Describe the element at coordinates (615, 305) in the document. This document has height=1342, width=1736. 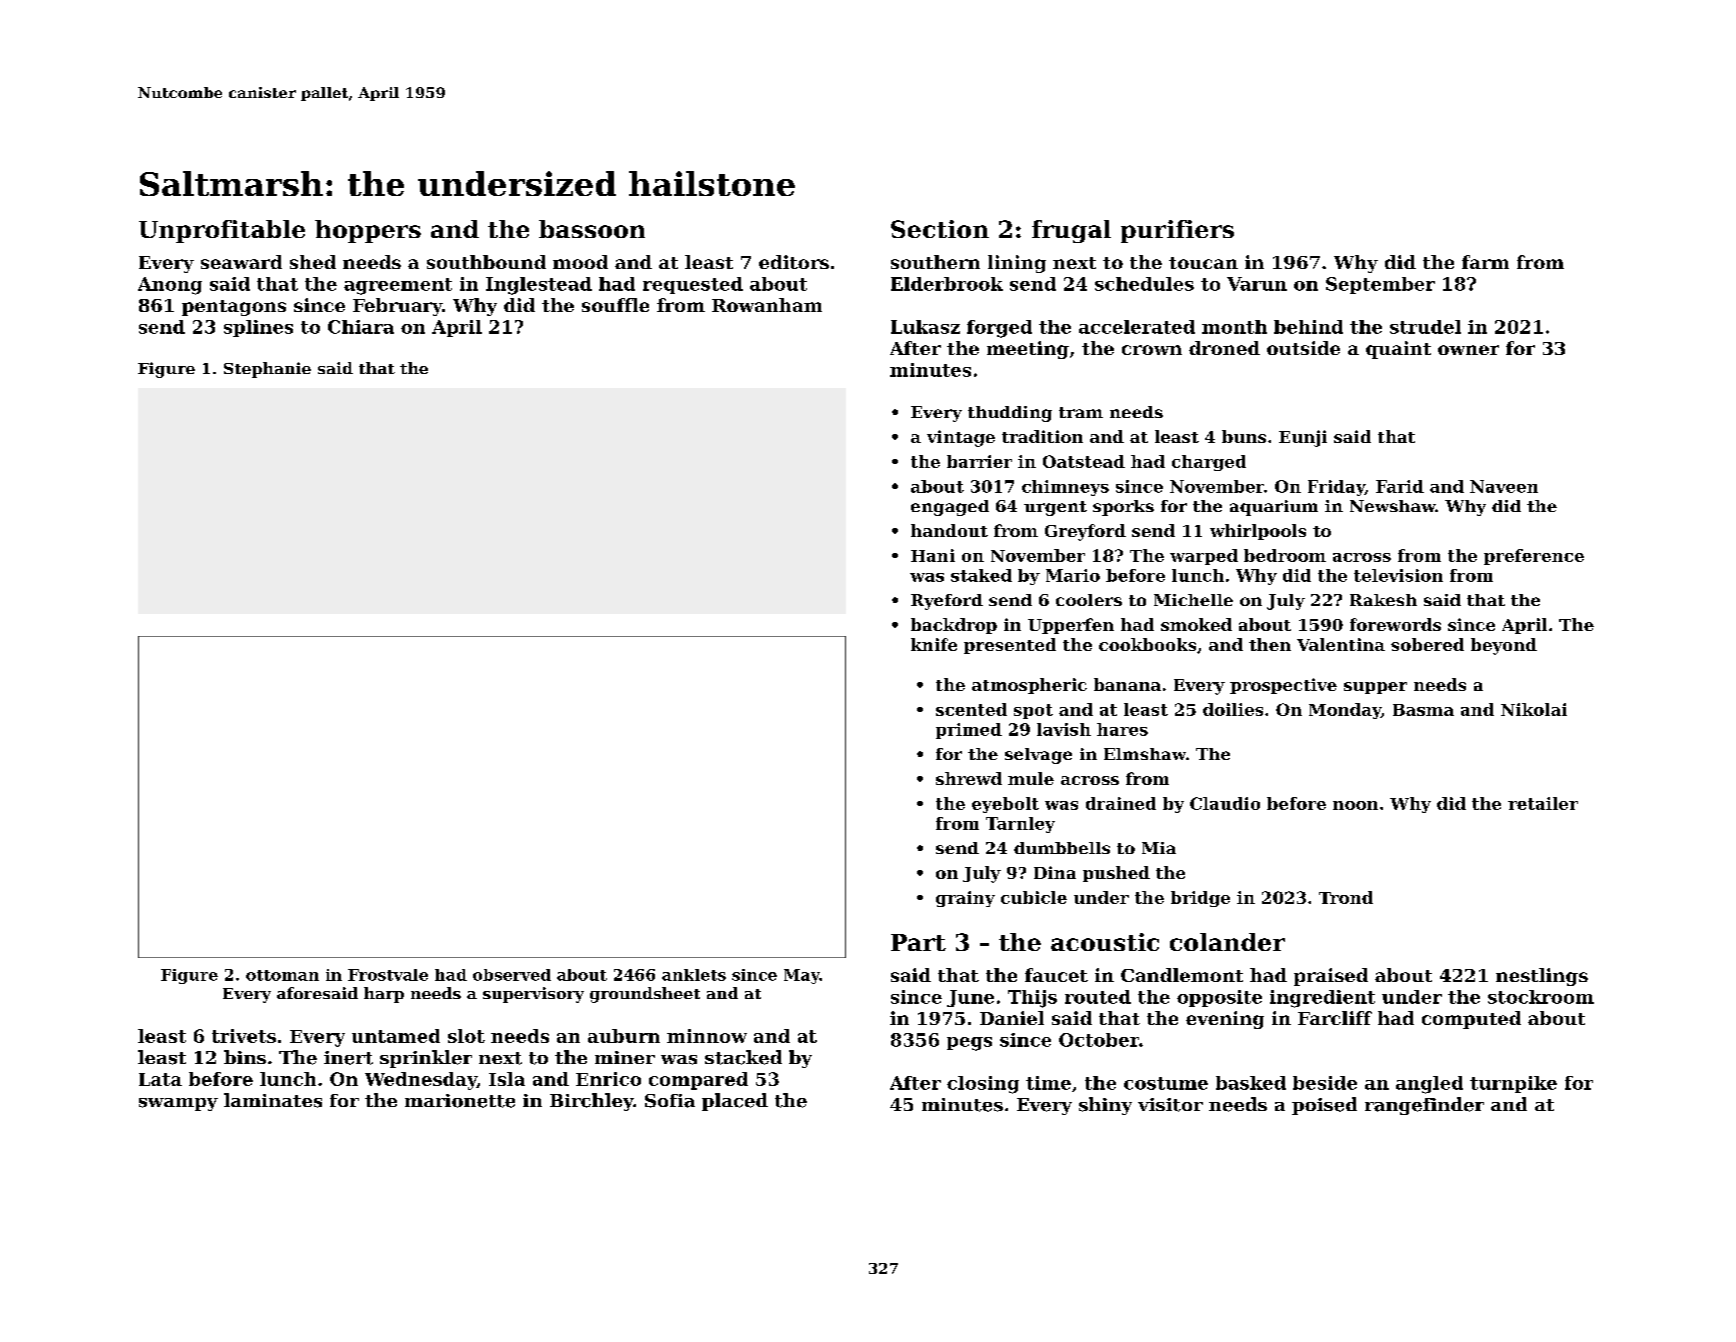
I see `souffle` at that location.
